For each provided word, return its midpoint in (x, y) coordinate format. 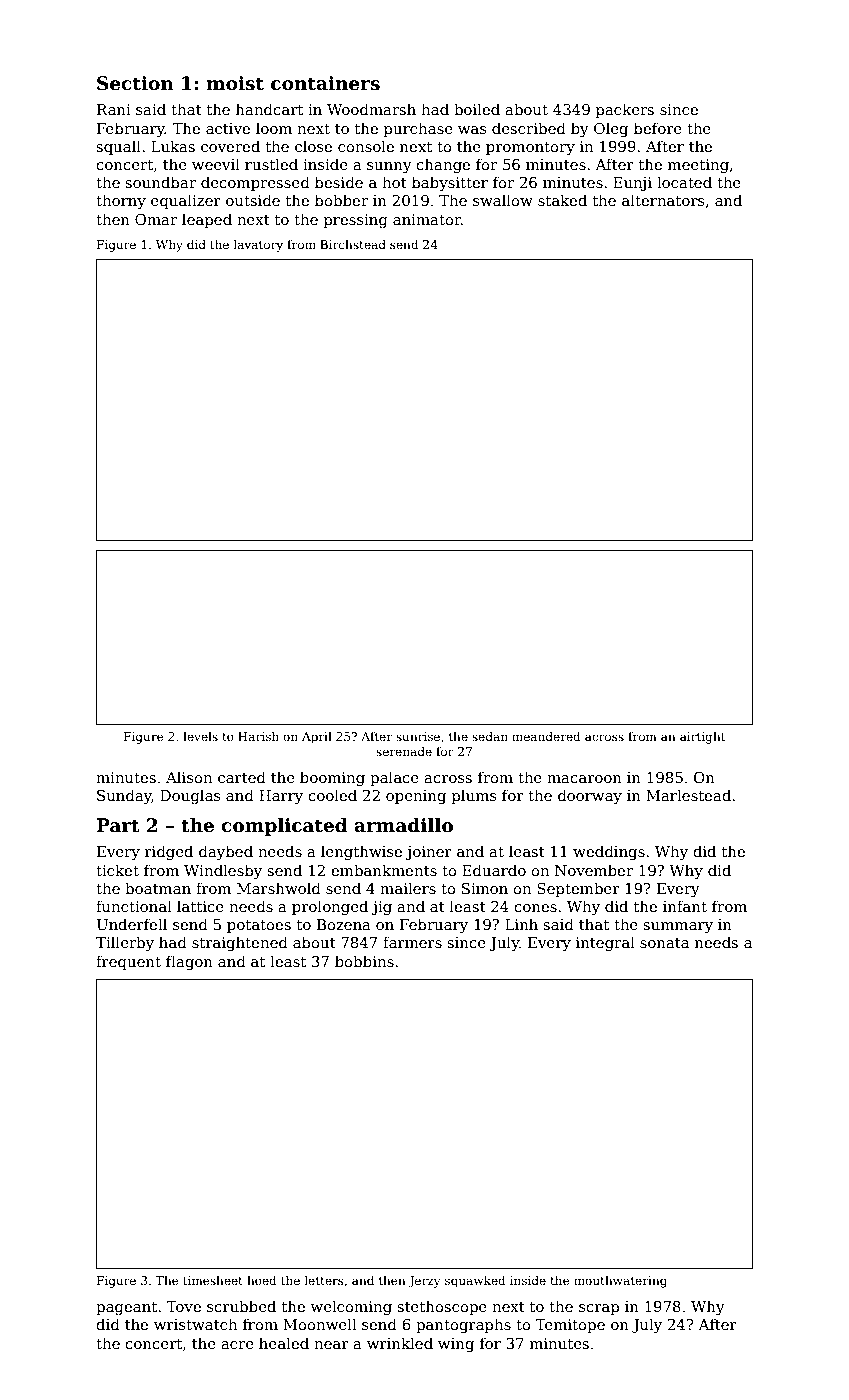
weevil (216, 164)
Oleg (611, 130)
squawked (475, 1281)
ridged (169, 853)
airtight (702, 737)
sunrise (418, 736)
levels (200, 736)
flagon (189, 963)
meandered (546, 736)
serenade (404, 751)
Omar (156, 219)
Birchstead (353, 244)
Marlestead (688, 795)
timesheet (213, 1280)
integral (605, 944)
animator (427, 219)
